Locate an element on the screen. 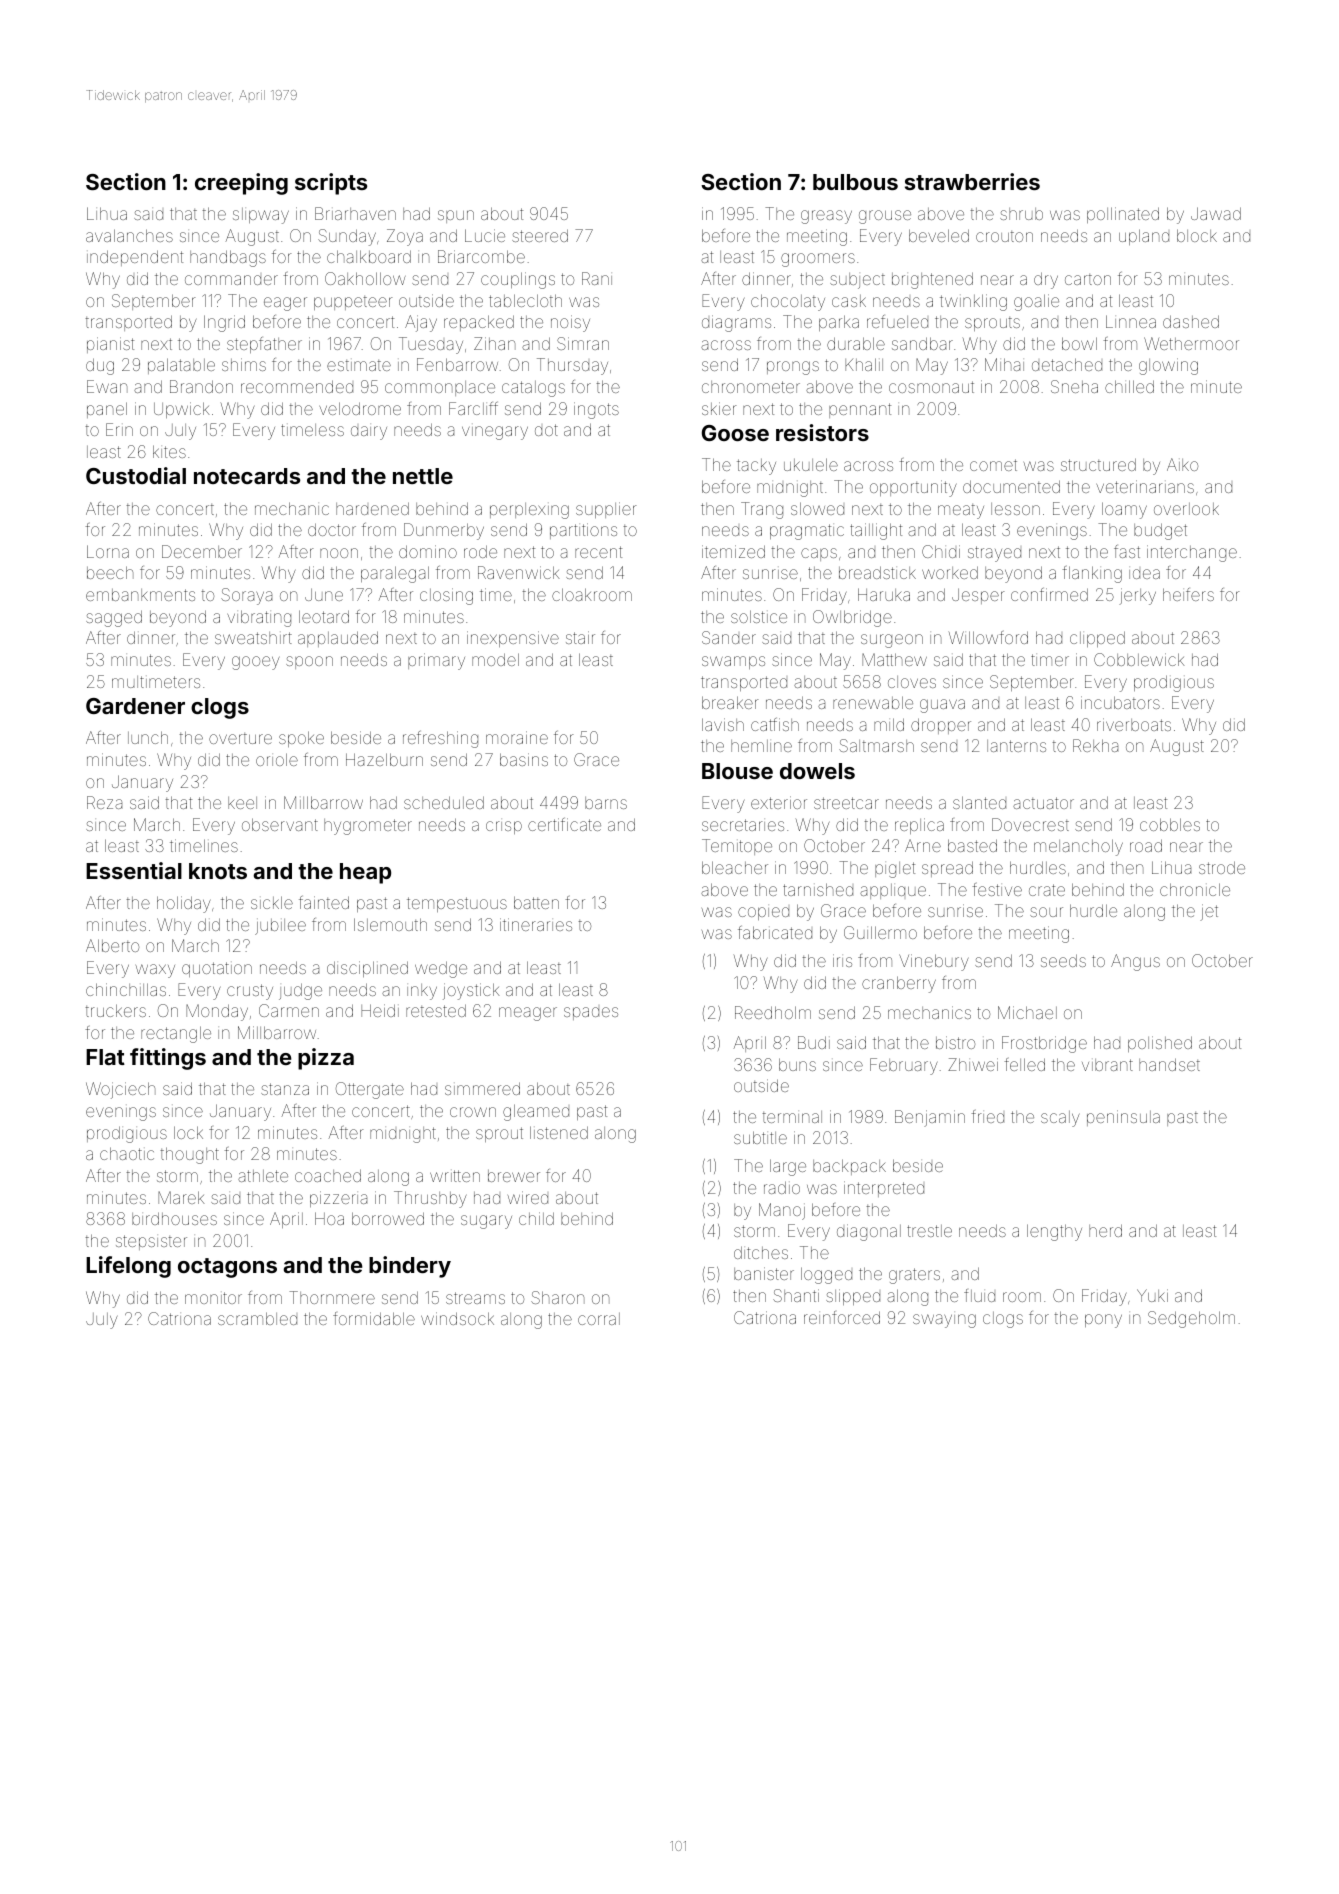 The width and height of the screenshot is (1339, 1894). dairy is located at coordinates (369, 433).
